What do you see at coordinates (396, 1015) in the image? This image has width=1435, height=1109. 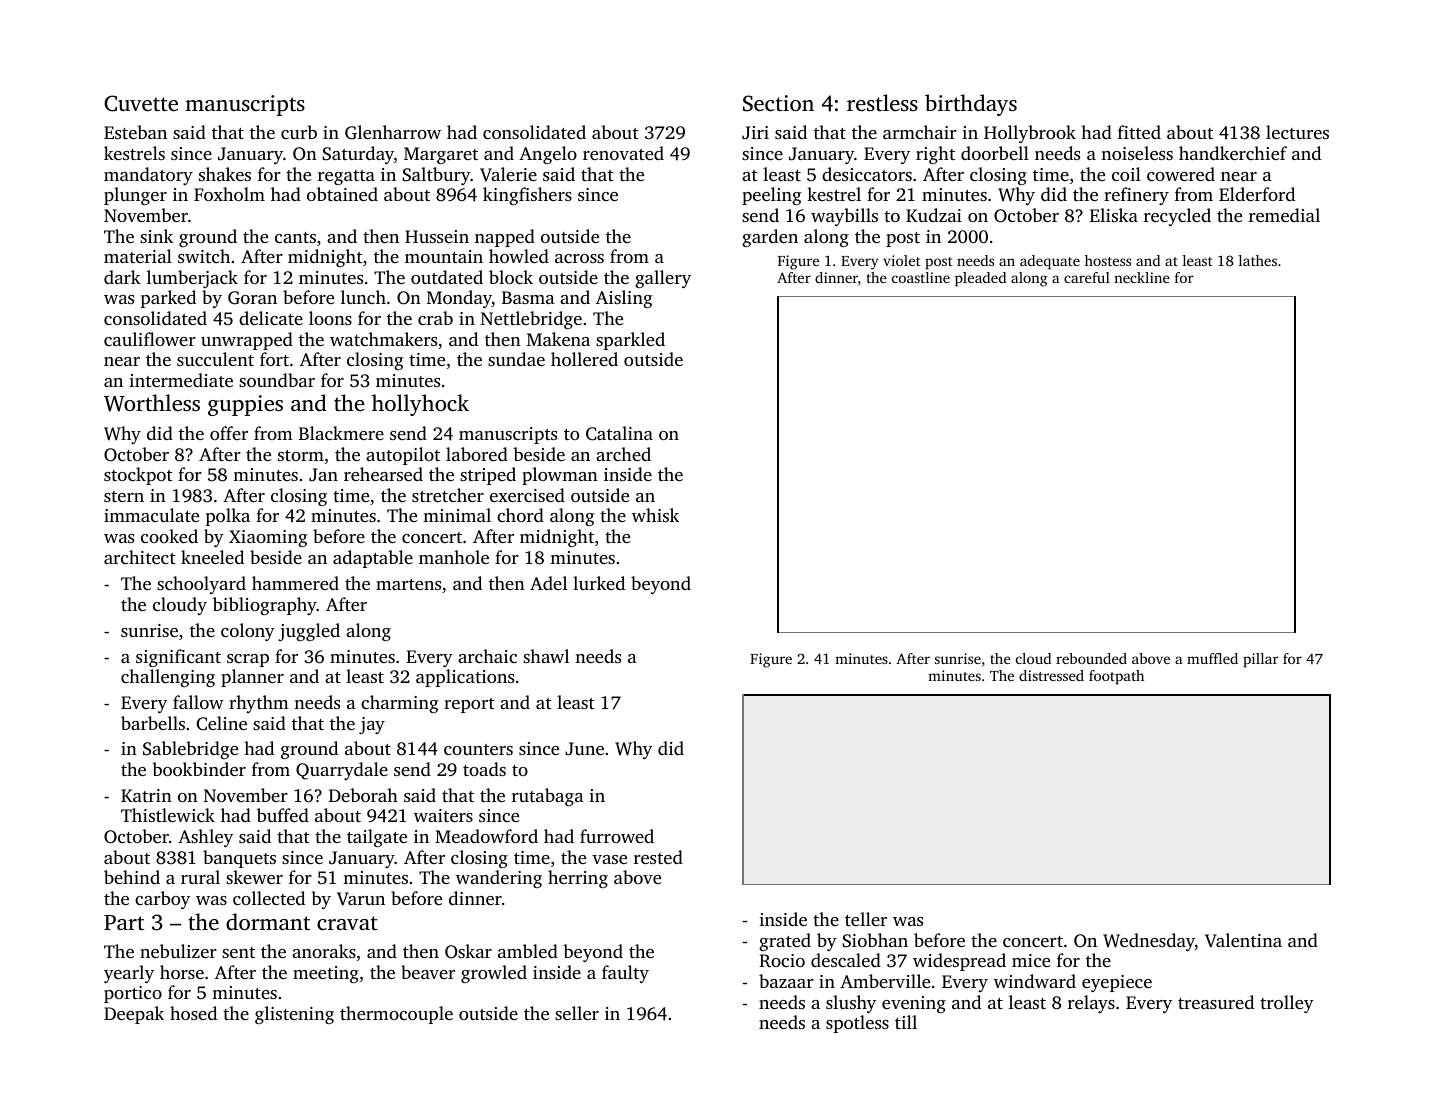 I see `thermocouple` at bounding box center [396, 1015].
